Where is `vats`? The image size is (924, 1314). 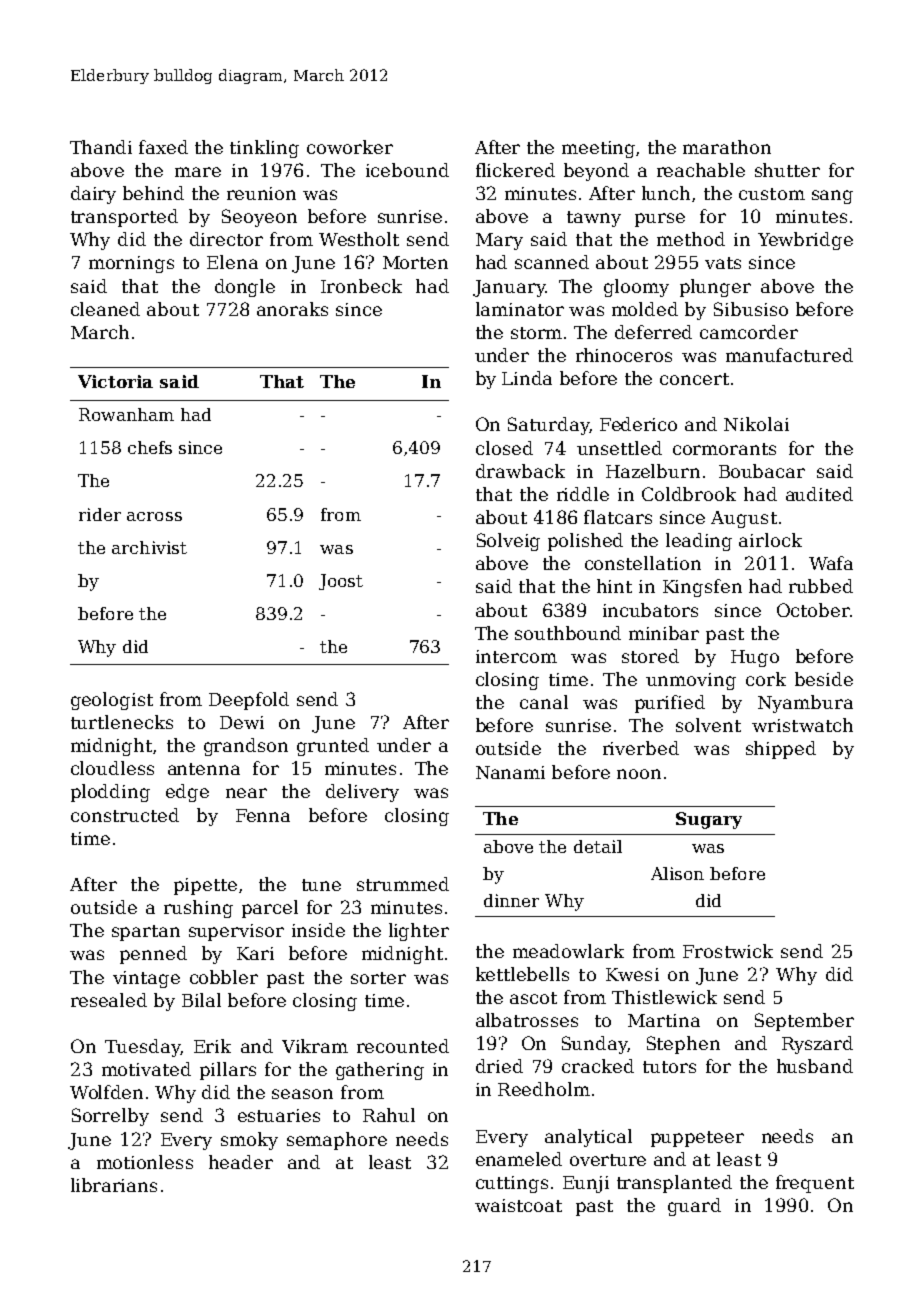
vats is located at coordinates (723, 263).
